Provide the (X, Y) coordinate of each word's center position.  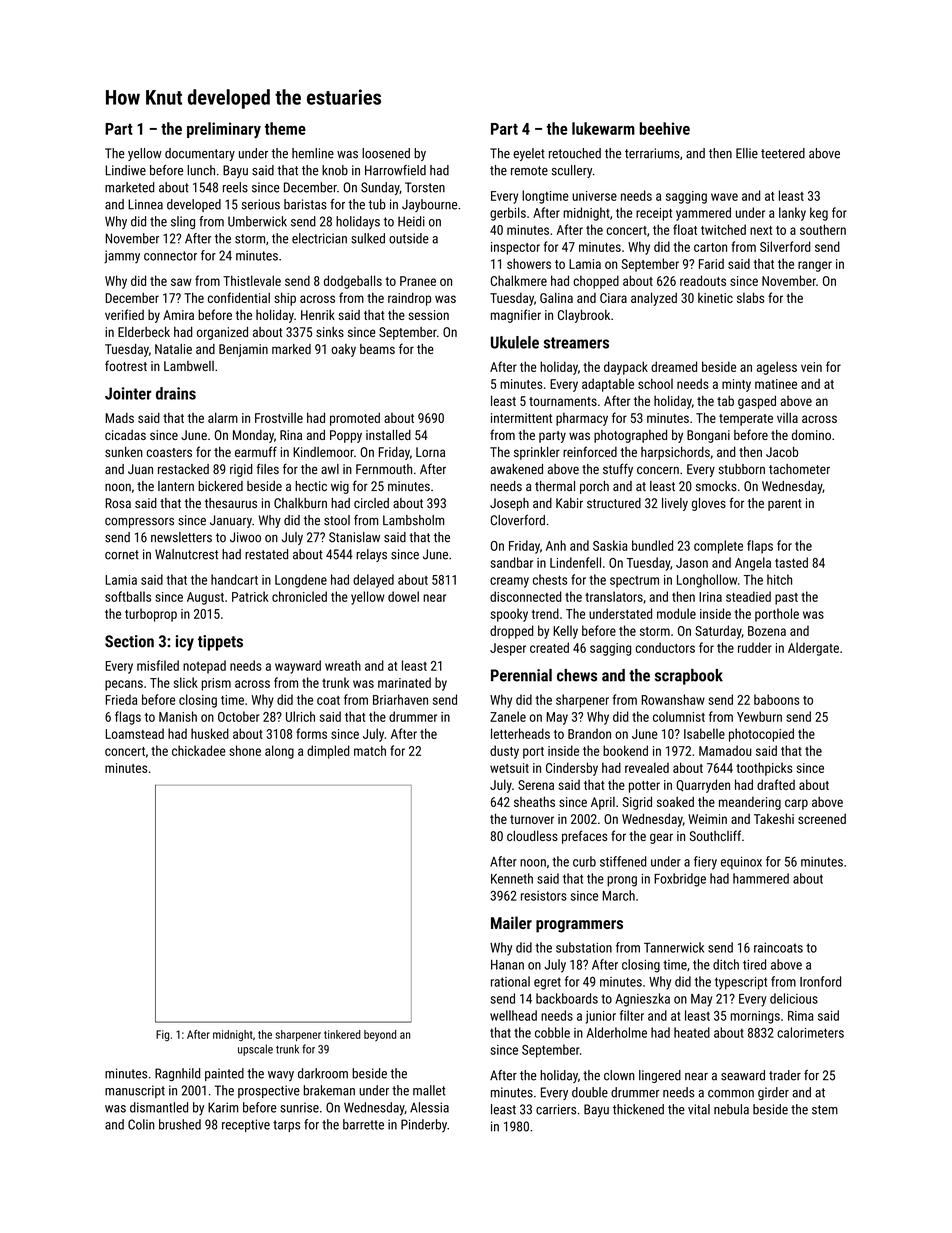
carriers (556, 1109)
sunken (124, 452)
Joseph (509, 504)
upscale (255, 1050)
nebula (731, 1109)
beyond (380, 1035)
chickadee (199, 750)
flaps (760, 547)
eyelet (529, 154)
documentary (200, 154)
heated (692, 1032)
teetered (783, 153)
